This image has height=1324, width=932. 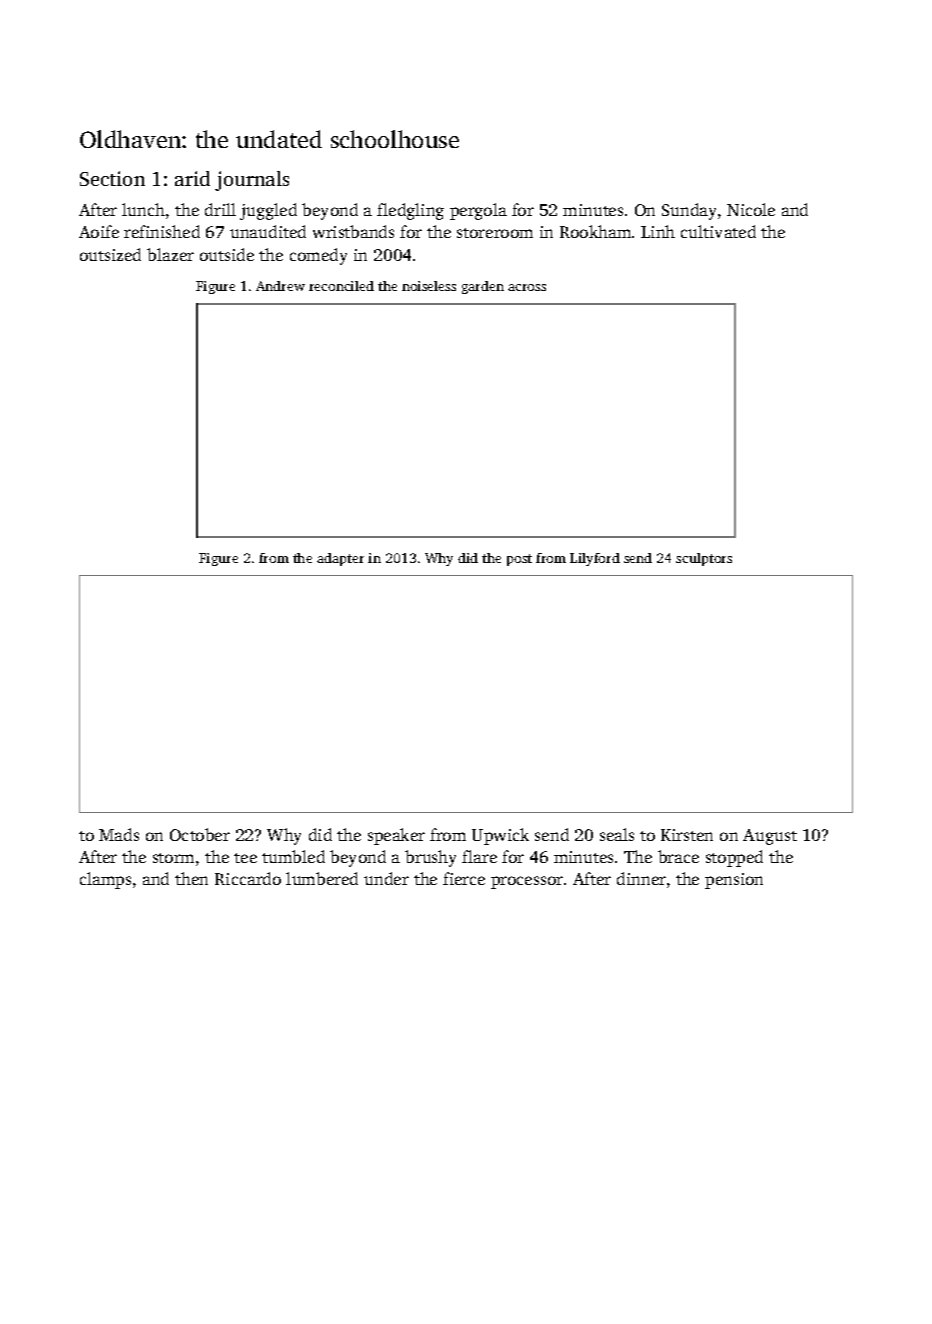 I want to click on August, so click(x=770, y=837).
